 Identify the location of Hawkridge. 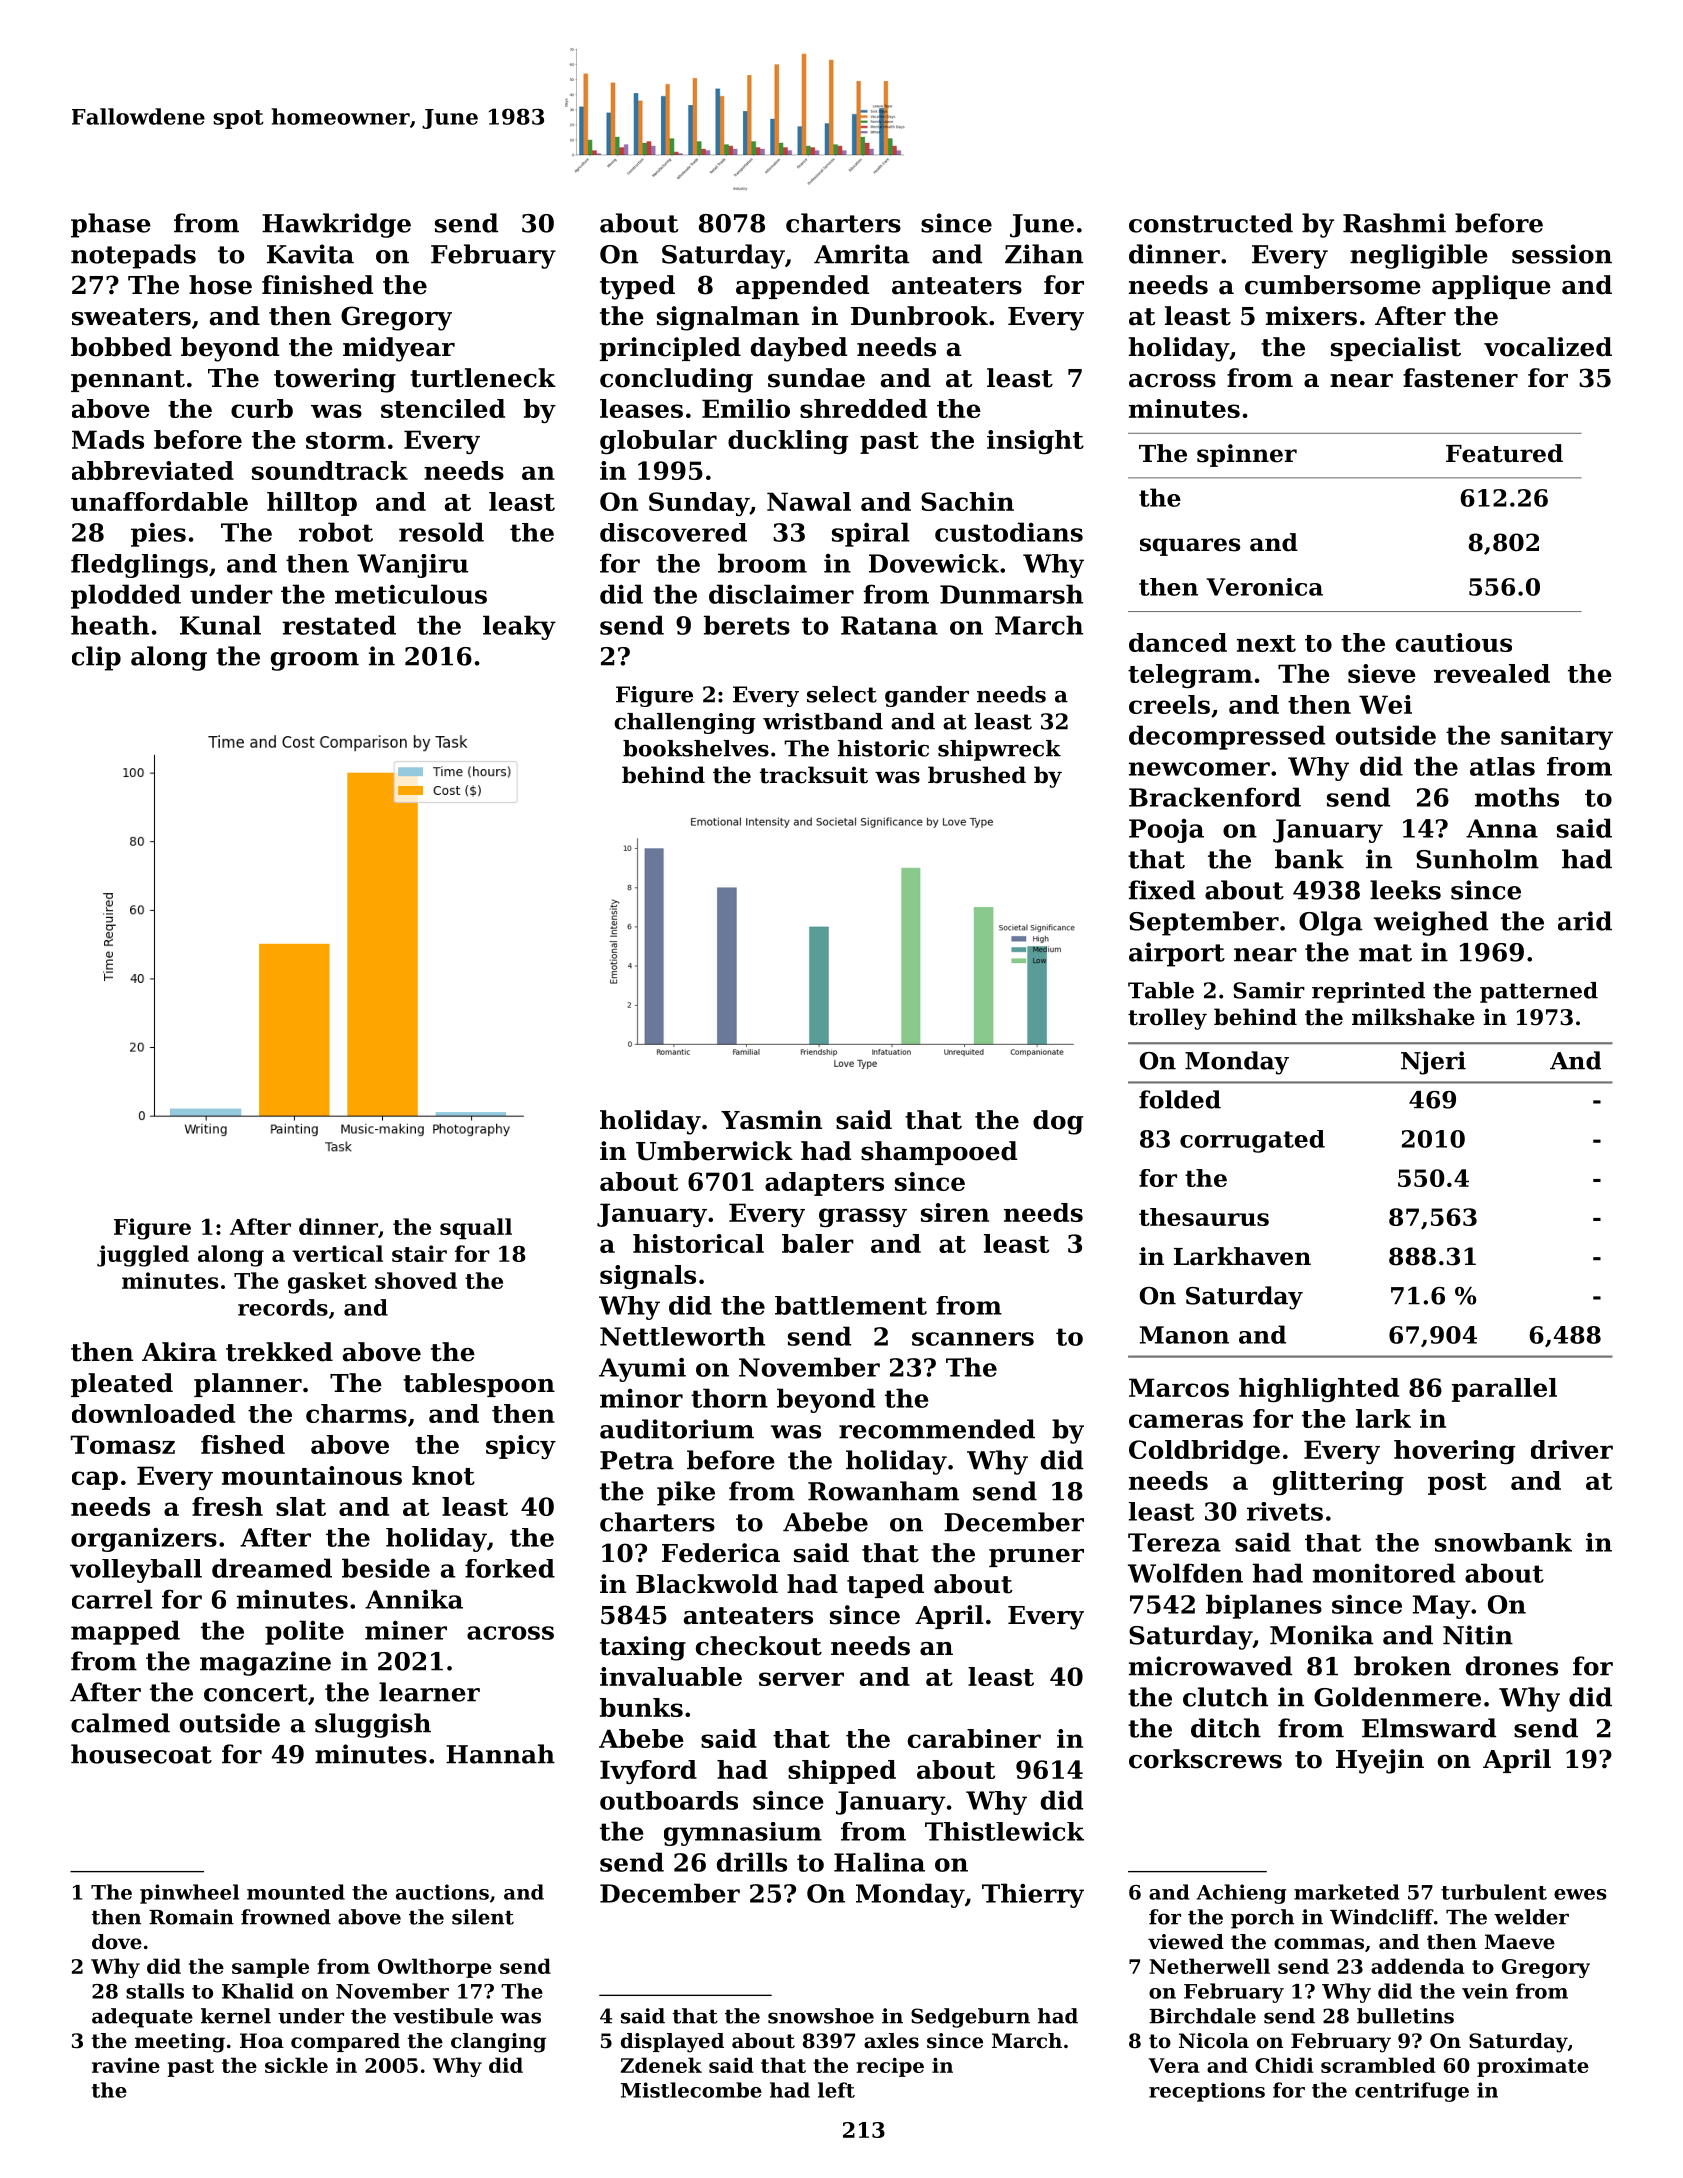
(336, 225).
